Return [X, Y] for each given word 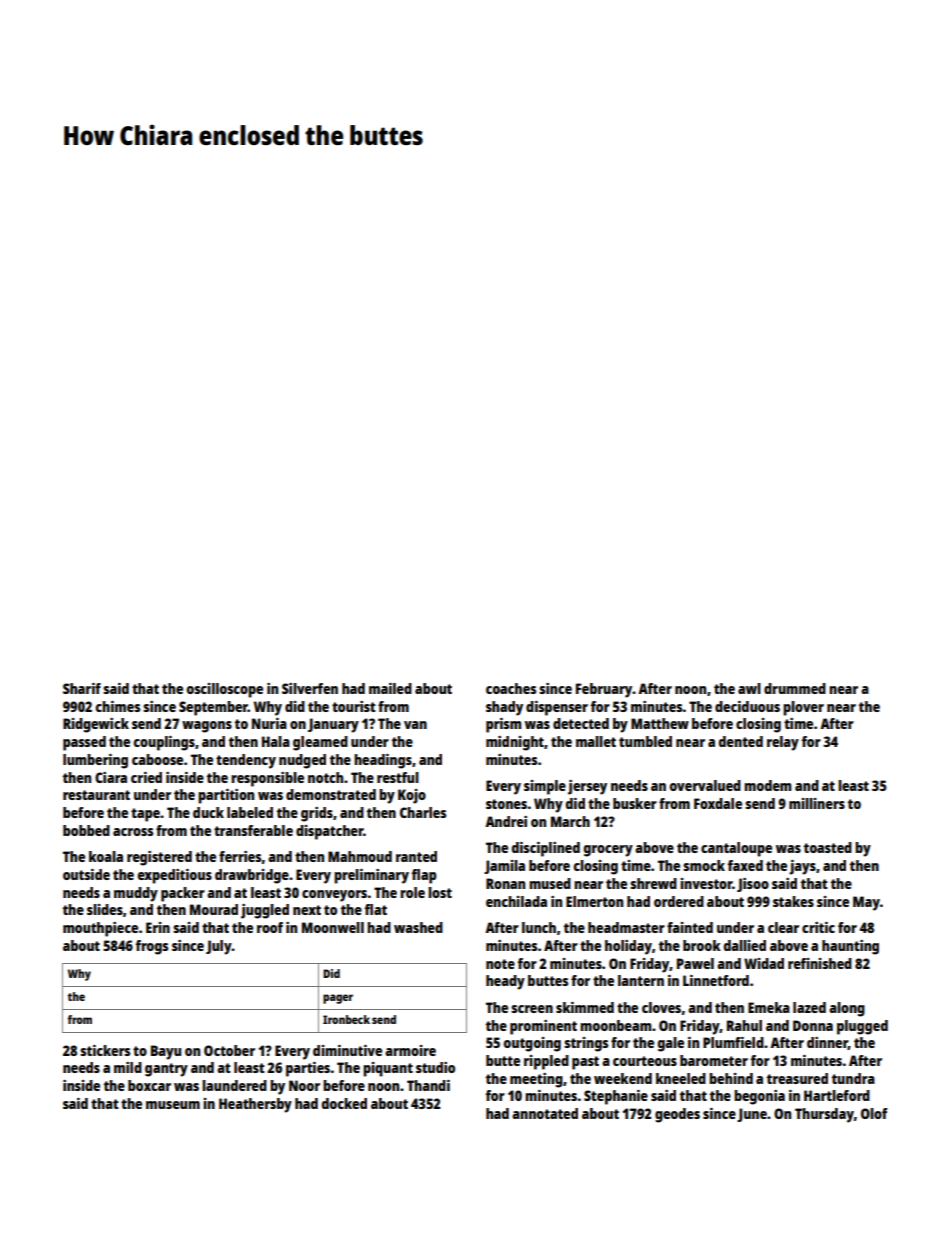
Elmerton [594, 901]
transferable [253, 830]
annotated [545, 1113]
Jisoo [753, 885]
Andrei [506, 821]
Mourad [214, 909]
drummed [795, 688]
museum [173, 1105]
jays [802, 867]
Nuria [269, 723]
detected [581, 723]
